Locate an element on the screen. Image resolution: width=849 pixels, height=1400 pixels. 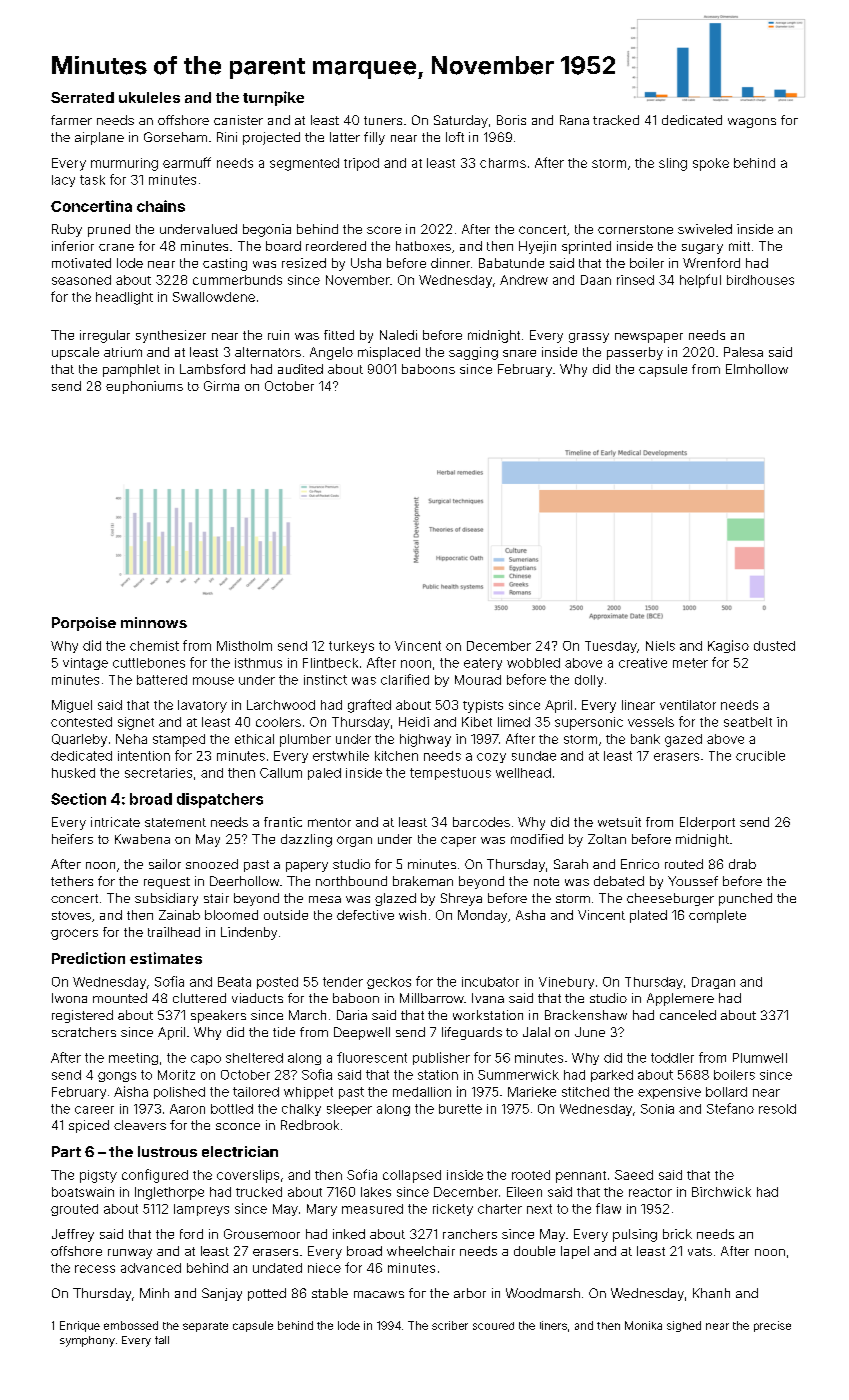
seatbelt is located at coordinates (748, 722).
